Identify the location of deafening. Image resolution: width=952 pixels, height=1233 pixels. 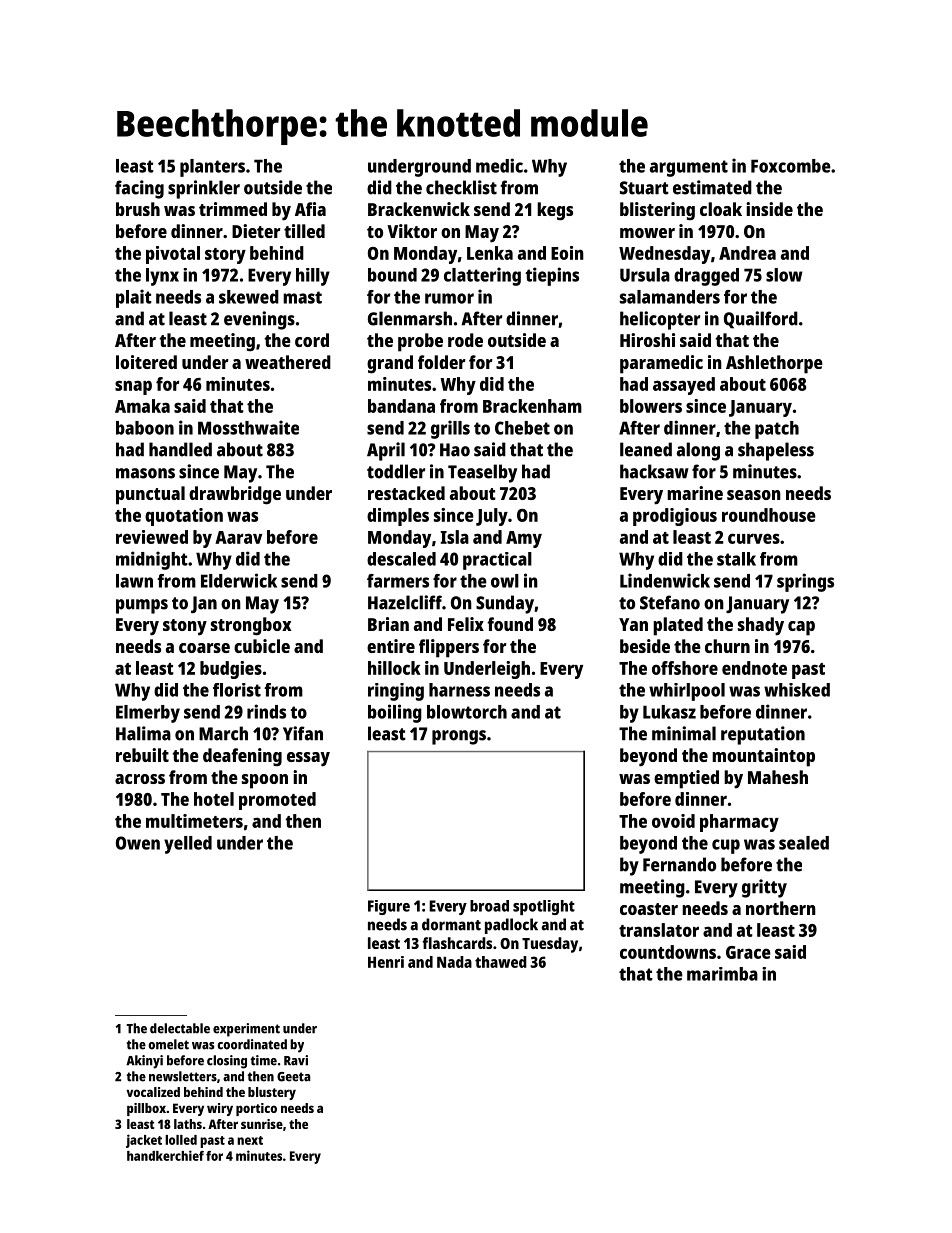
(242, 757).
